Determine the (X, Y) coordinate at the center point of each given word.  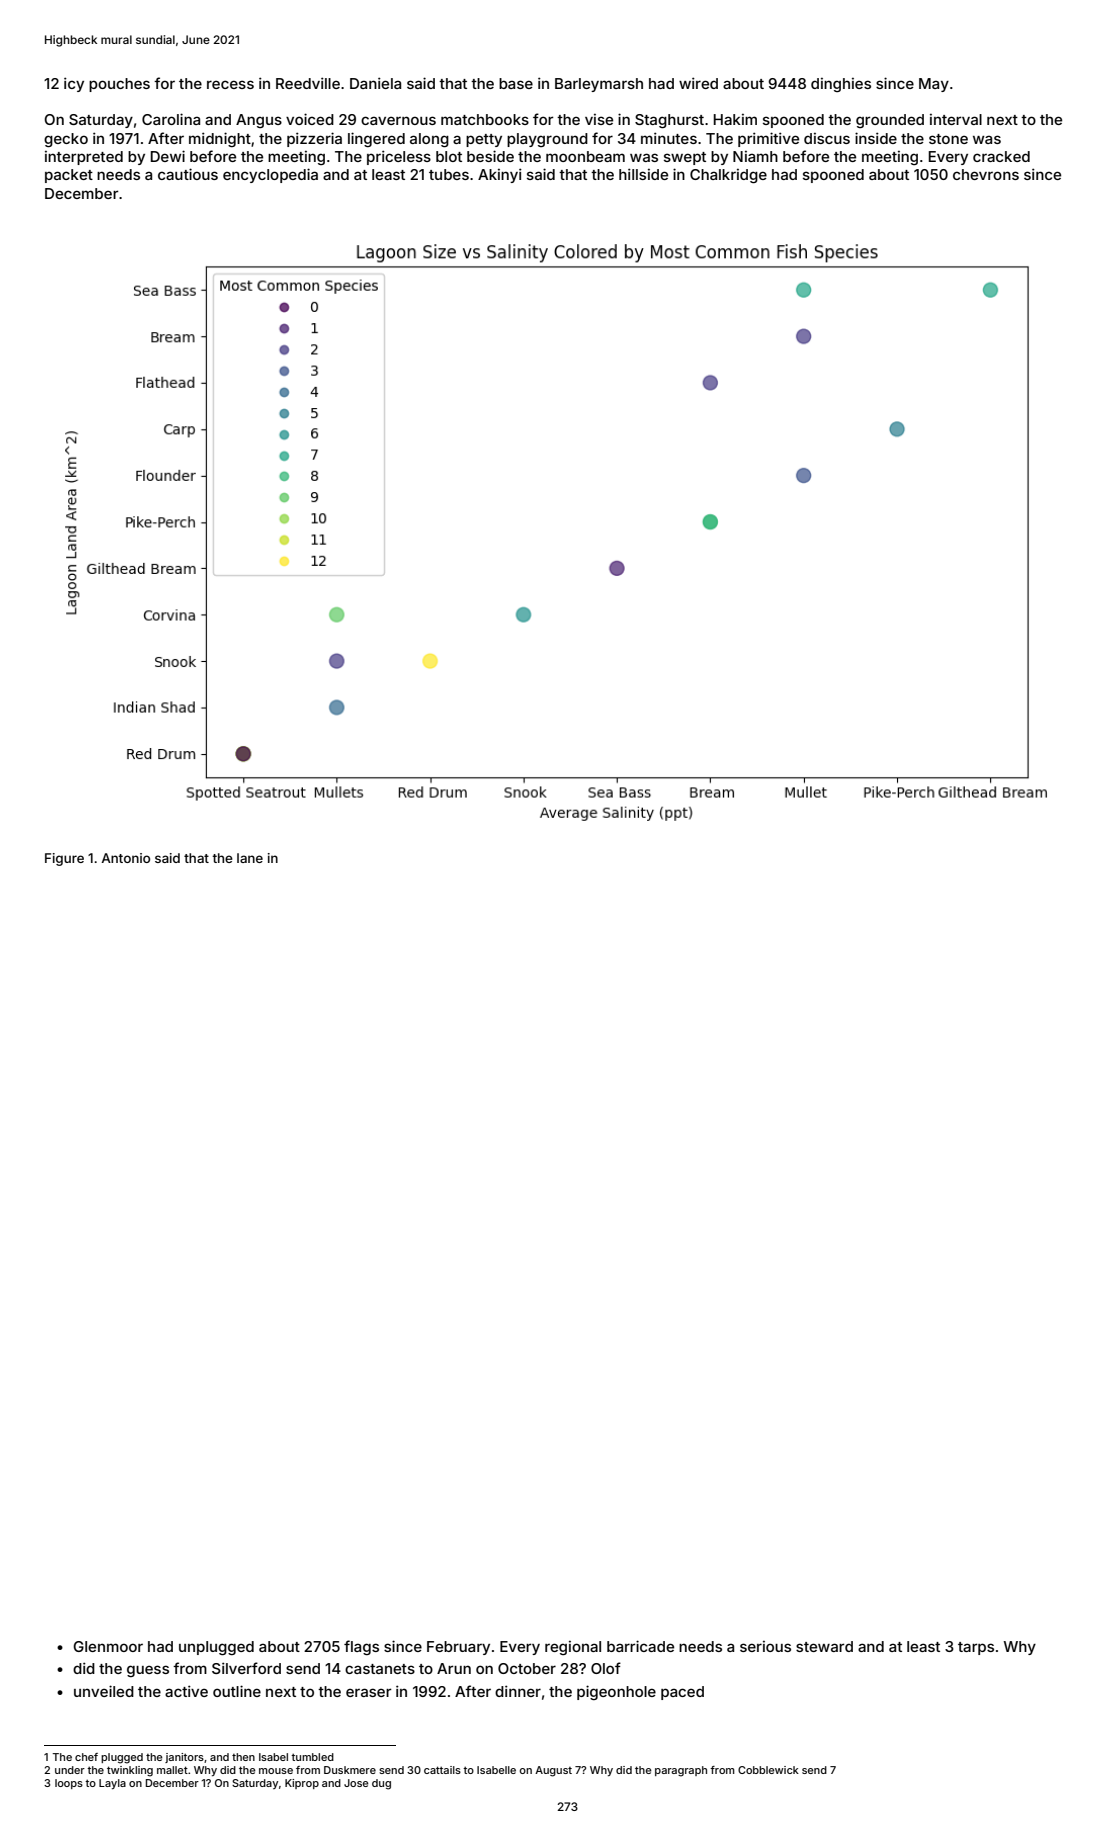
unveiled (104, 1691)
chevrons (986, 174)
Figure (64, 859)
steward (824, 1646)
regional (573, 1648)
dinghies (841, 85)
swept (685, 158)
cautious (188, 174)
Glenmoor (108, 1646)
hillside (643, 174)
